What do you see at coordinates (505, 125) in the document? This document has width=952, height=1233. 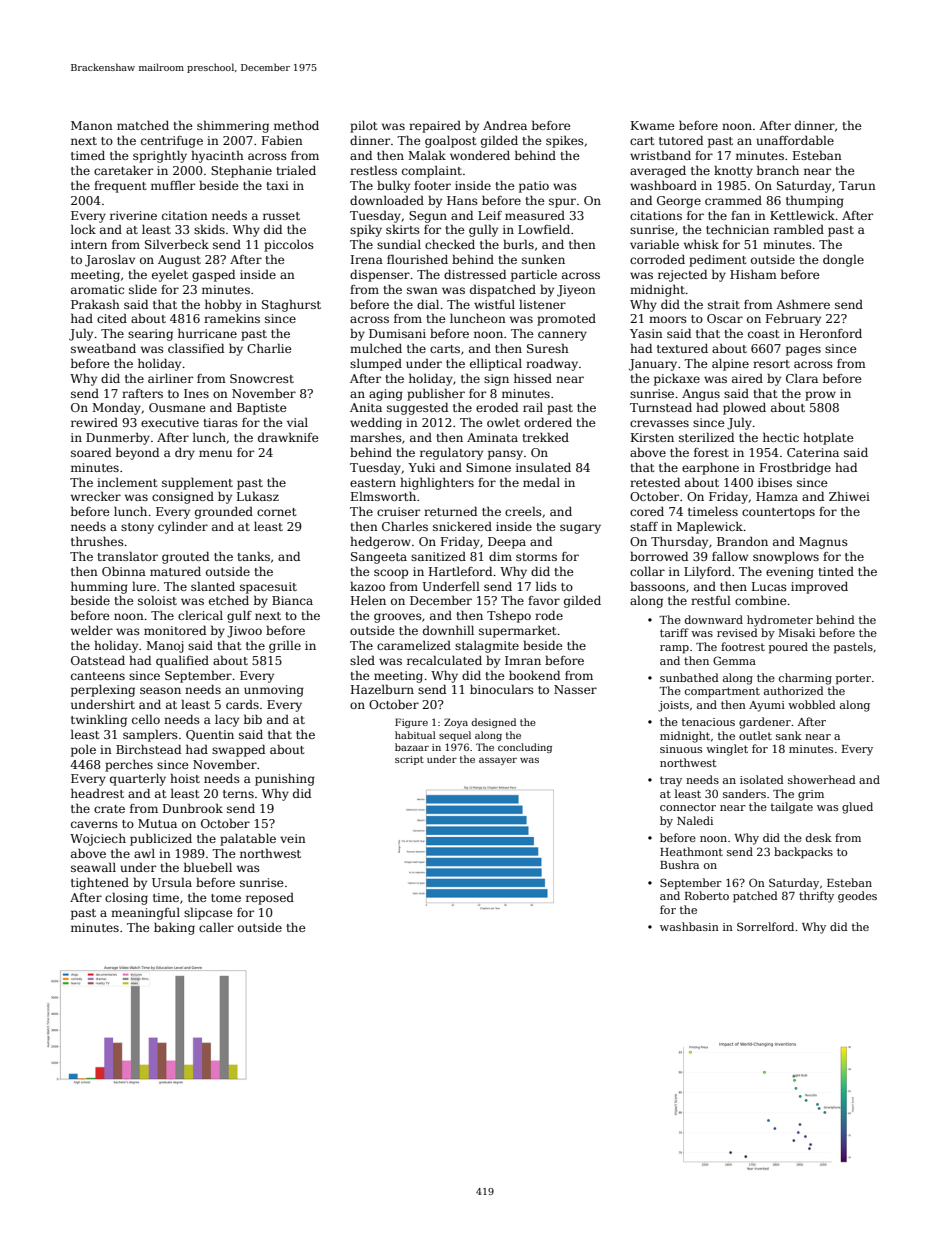 I see `Andrea` at bounding box center [505, 125].
